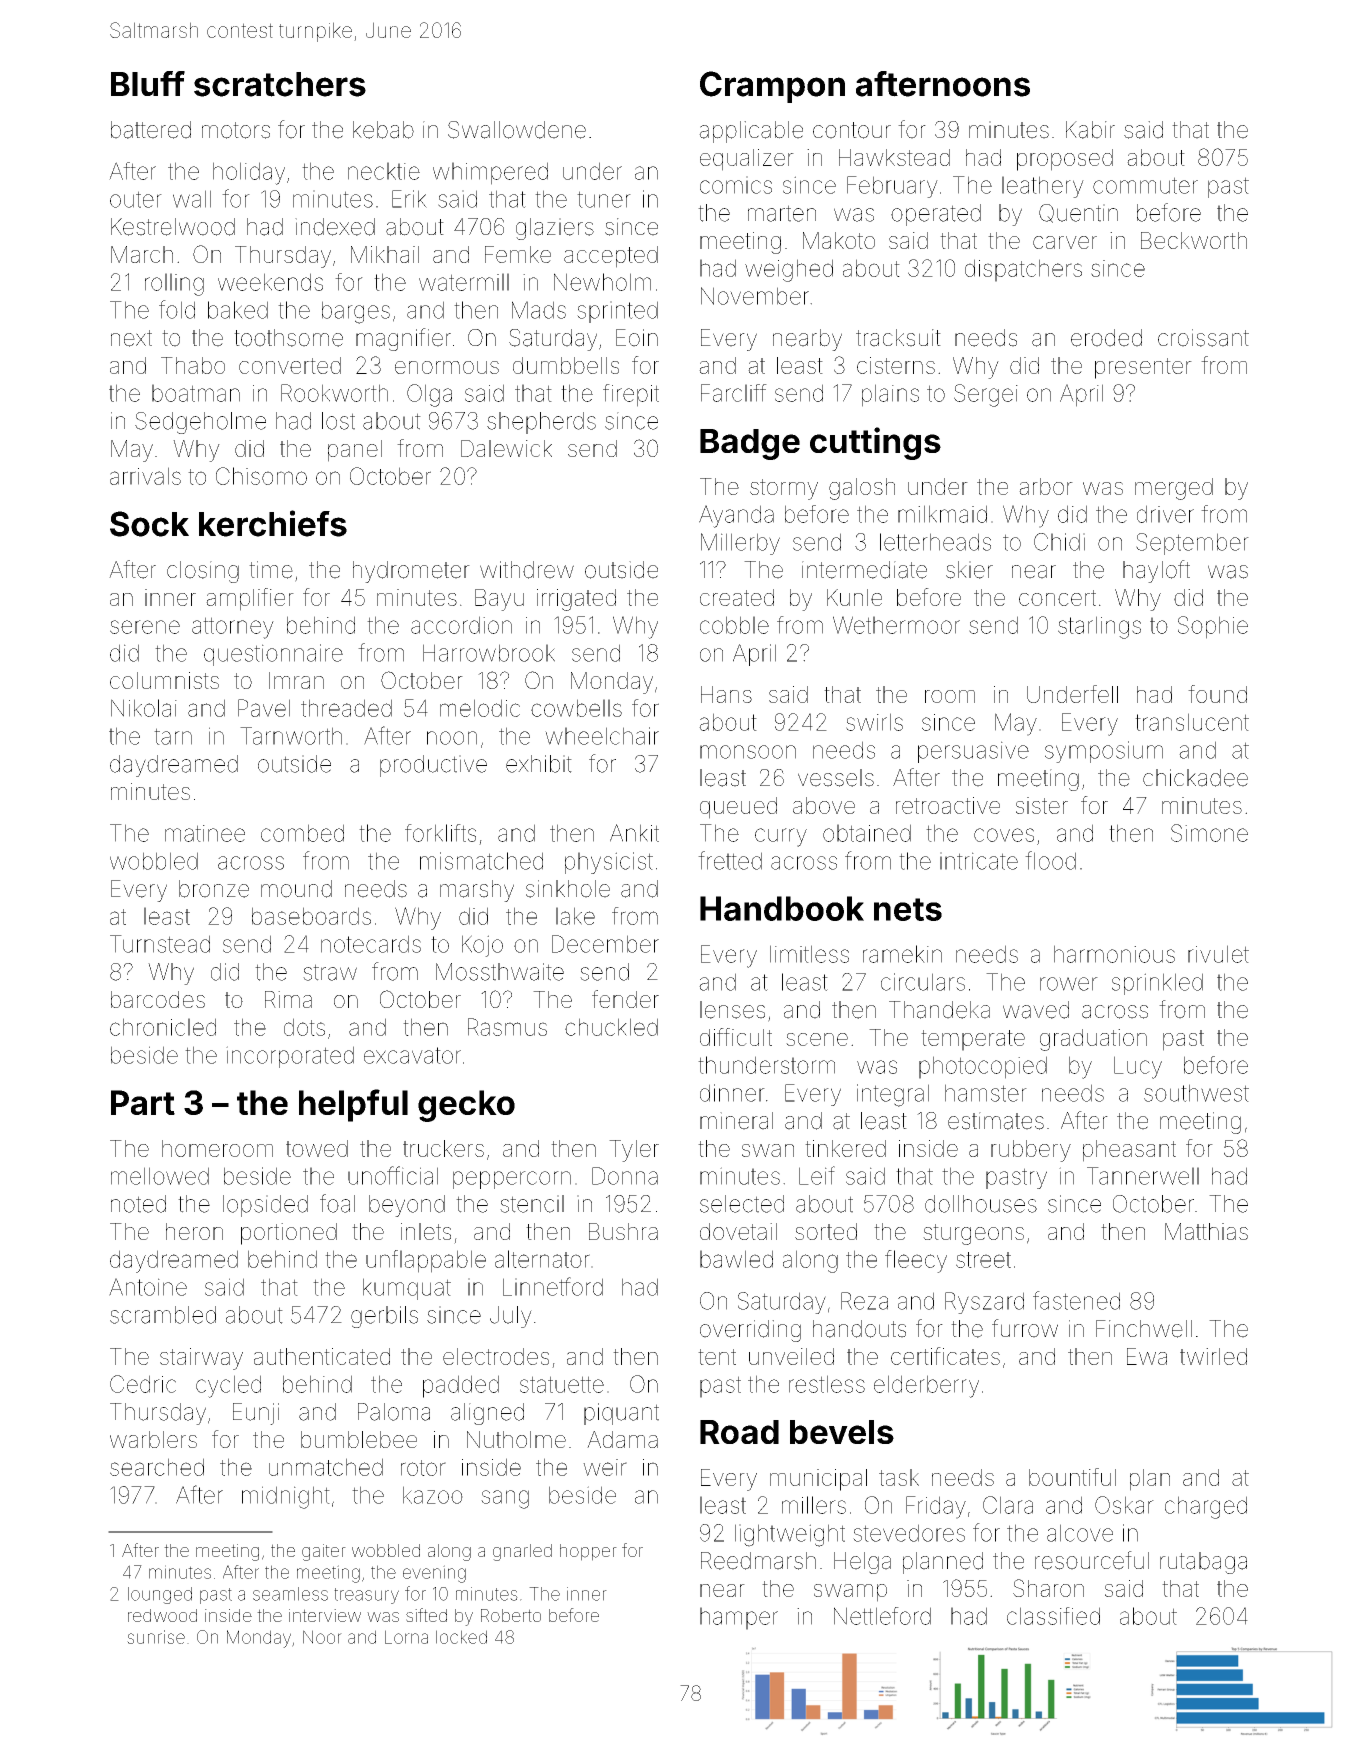 The image size is (1358, 1758). What do you see at coordinates (782, 908) in the image?
I see `Handbook` at bounding box center [782, 908].
